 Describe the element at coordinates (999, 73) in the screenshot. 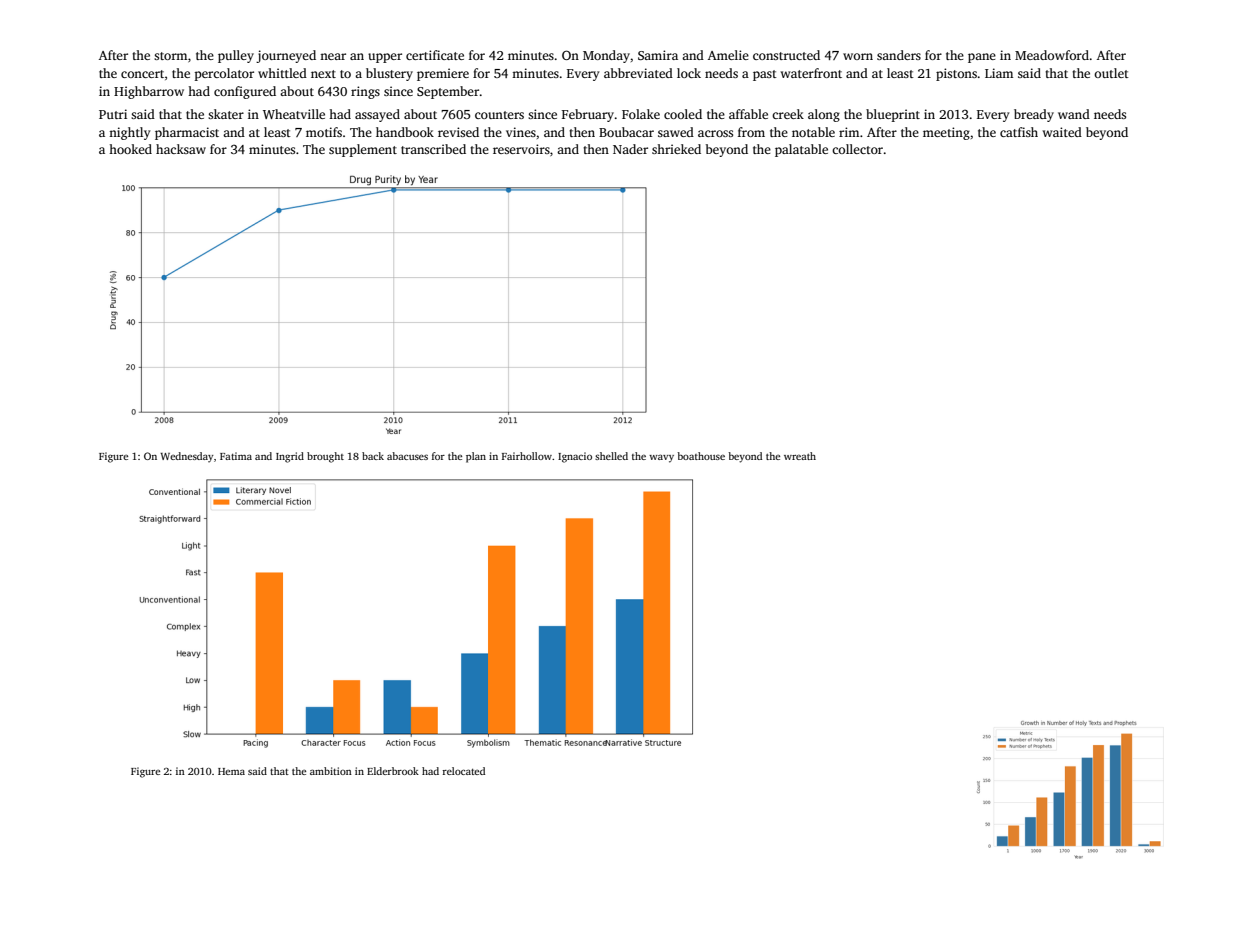

I see `Liam` at that location.
